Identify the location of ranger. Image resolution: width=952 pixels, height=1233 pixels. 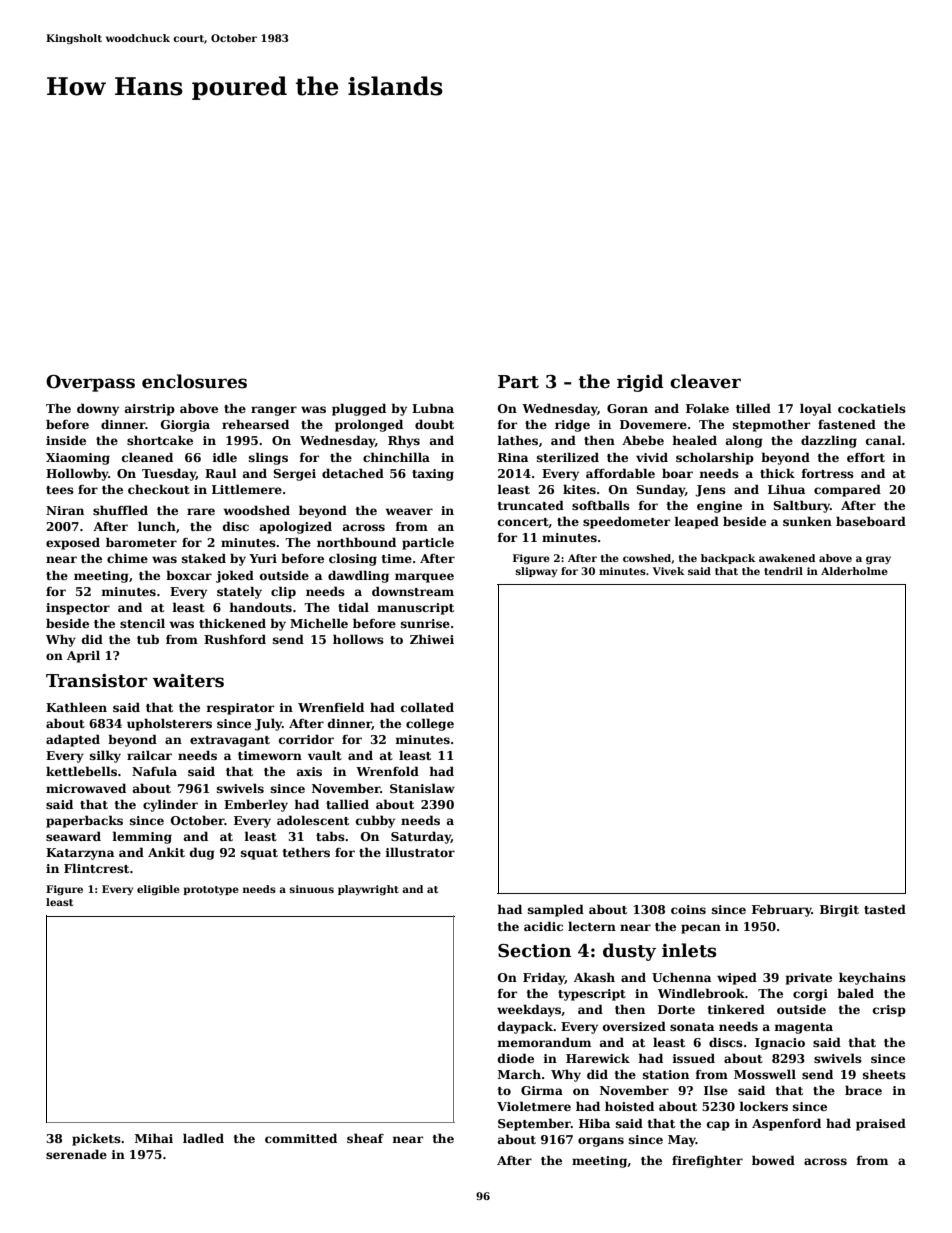
(274, 411).
